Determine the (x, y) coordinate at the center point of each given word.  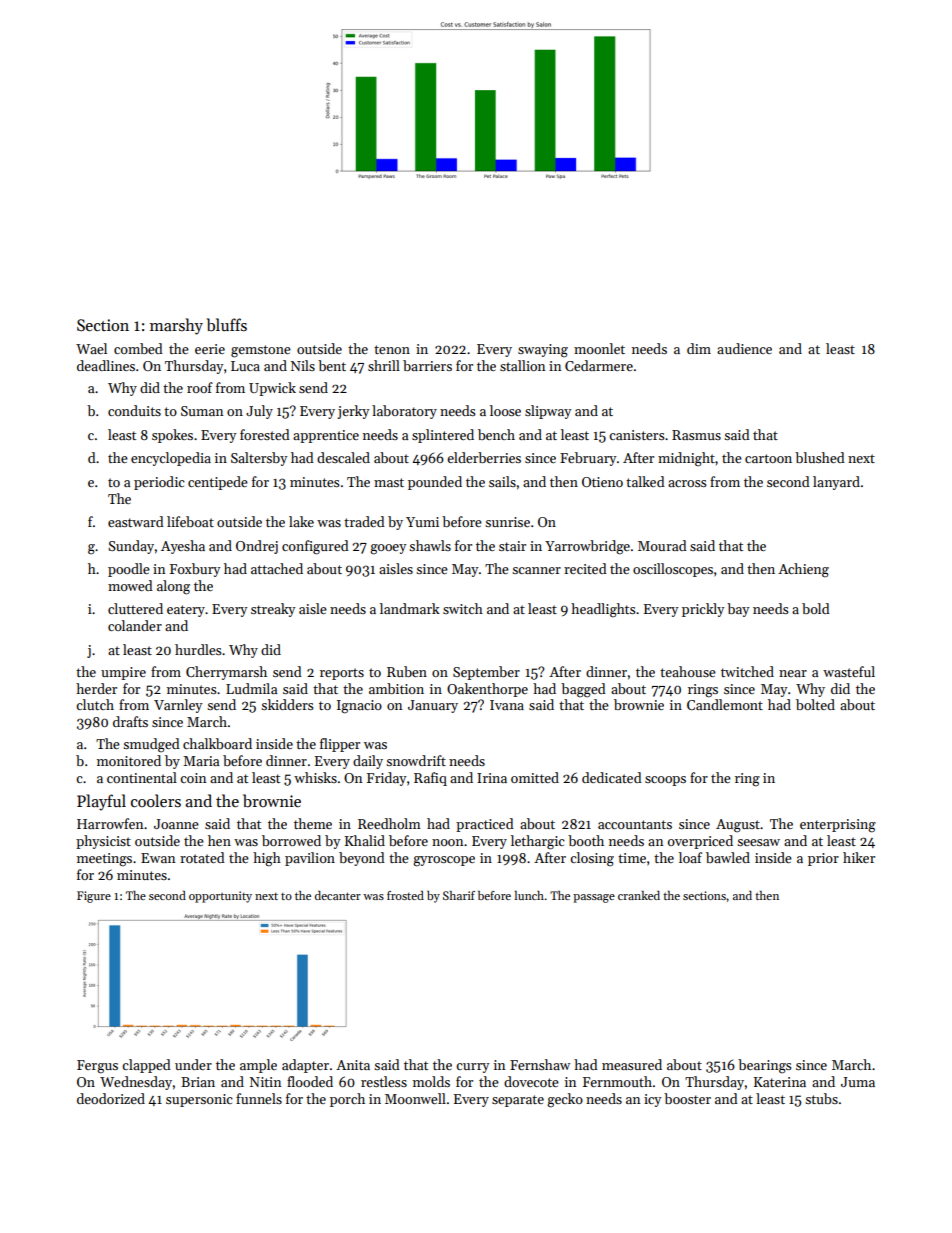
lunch (530, 895)
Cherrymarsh (226, 673)
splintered (443, 436)
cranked (639, 895)
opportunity (220, 897)
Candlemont (725, 704)
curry (473, 1068)
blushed (820, 457)
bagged (583, 690)
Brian (198, 1082)
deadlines (106, 365)
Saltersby (259, 459)
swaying (543, 351)
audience (744, 348)
